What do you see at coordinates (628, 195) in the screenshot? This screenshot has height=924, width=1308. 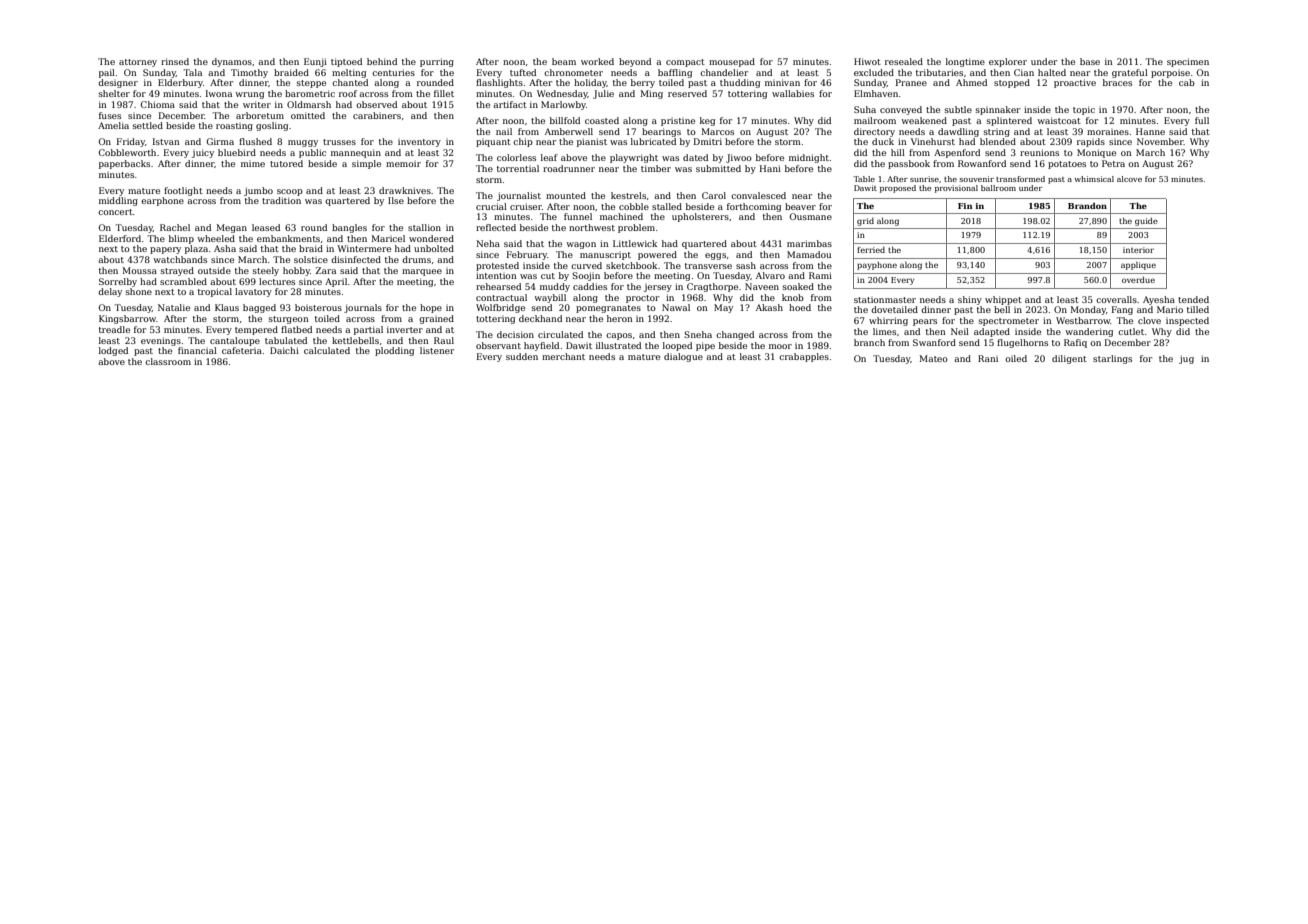 I see `kestrels` at bounding box center [628, 195].
